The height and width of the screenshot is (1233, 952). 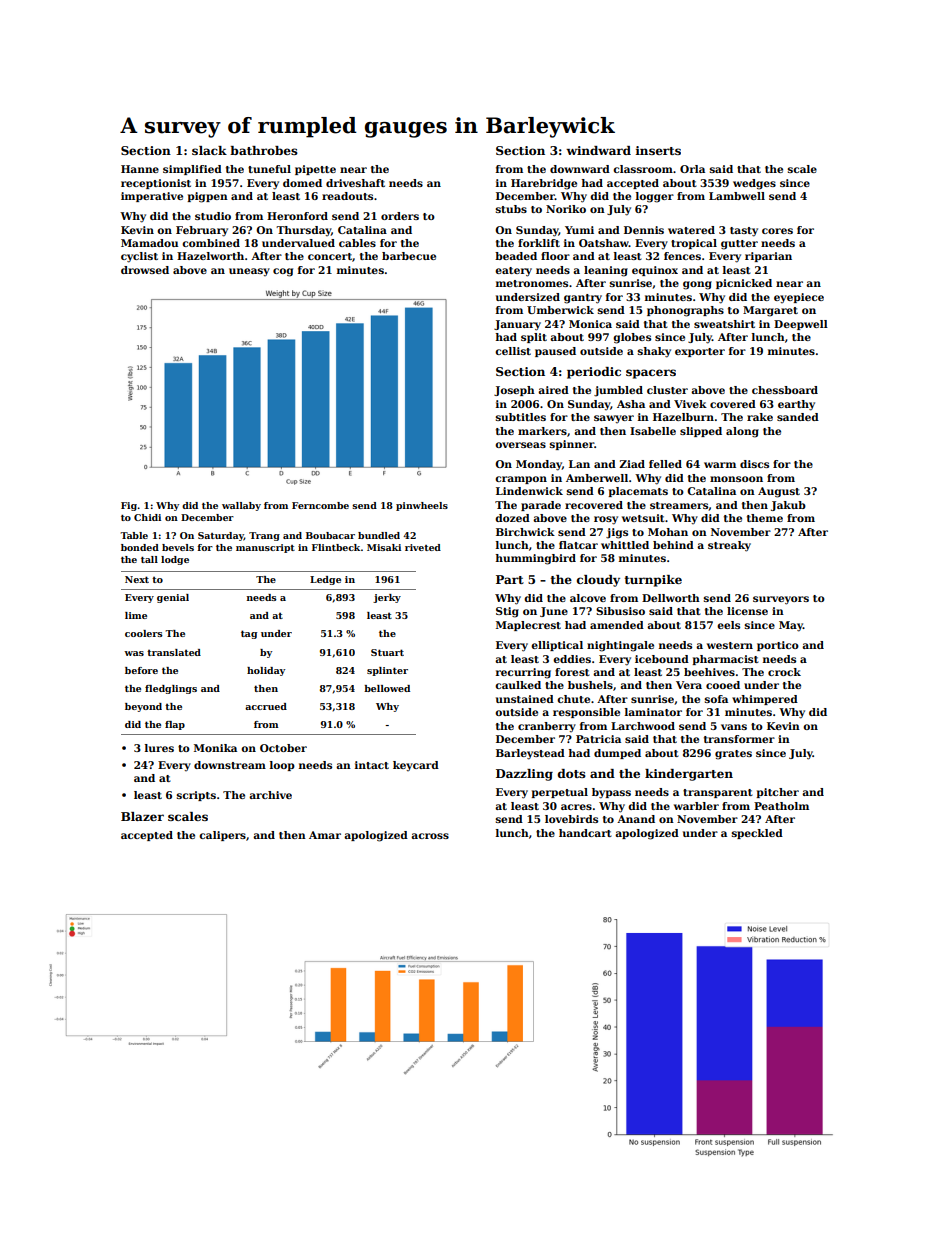 What do you see at coordinates (768, 257) in the screenshot?
I see `riparian` at bounding box center [768, 257].
